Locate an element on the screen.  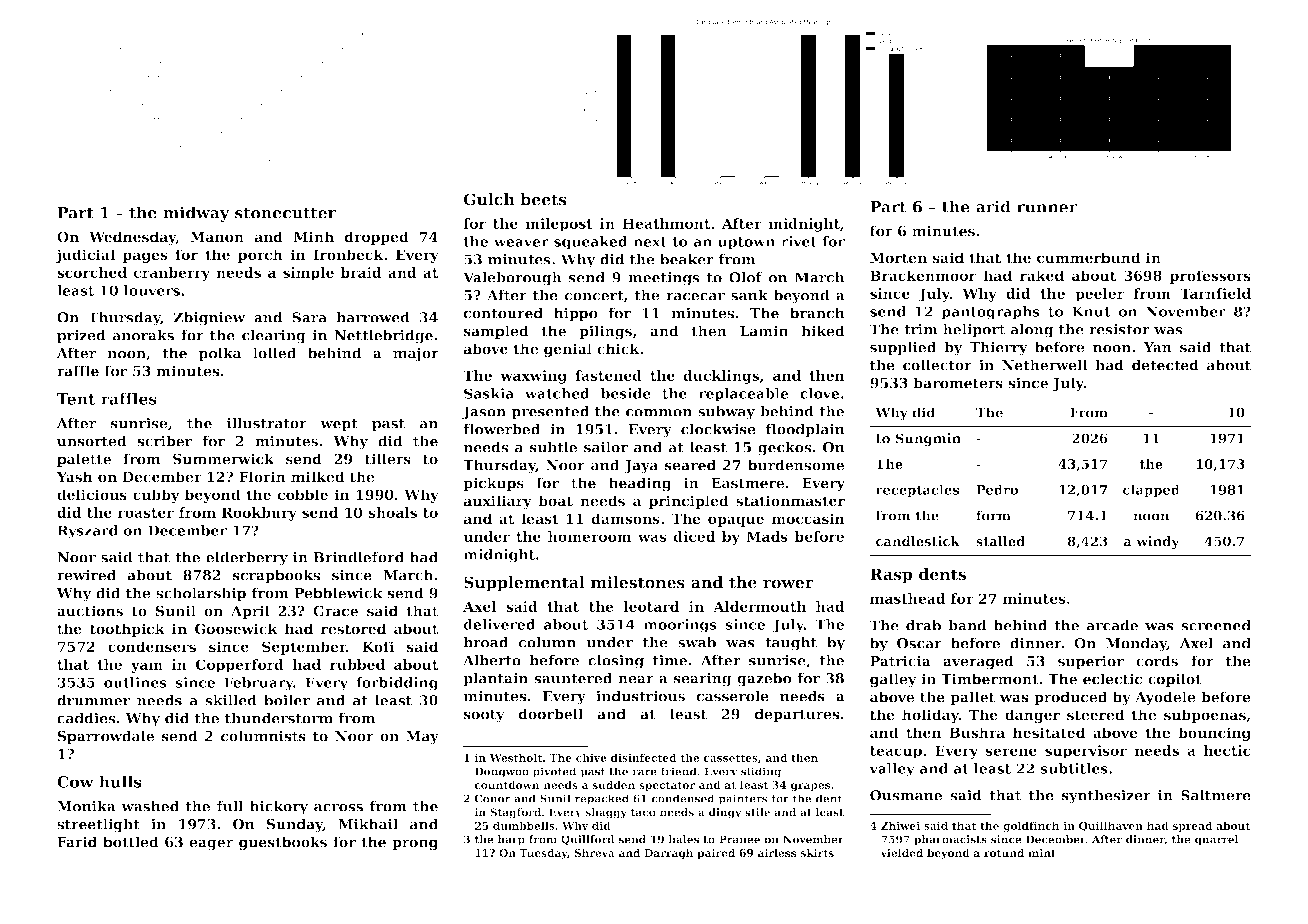
Yan is located at coordinates (1157, 347).
